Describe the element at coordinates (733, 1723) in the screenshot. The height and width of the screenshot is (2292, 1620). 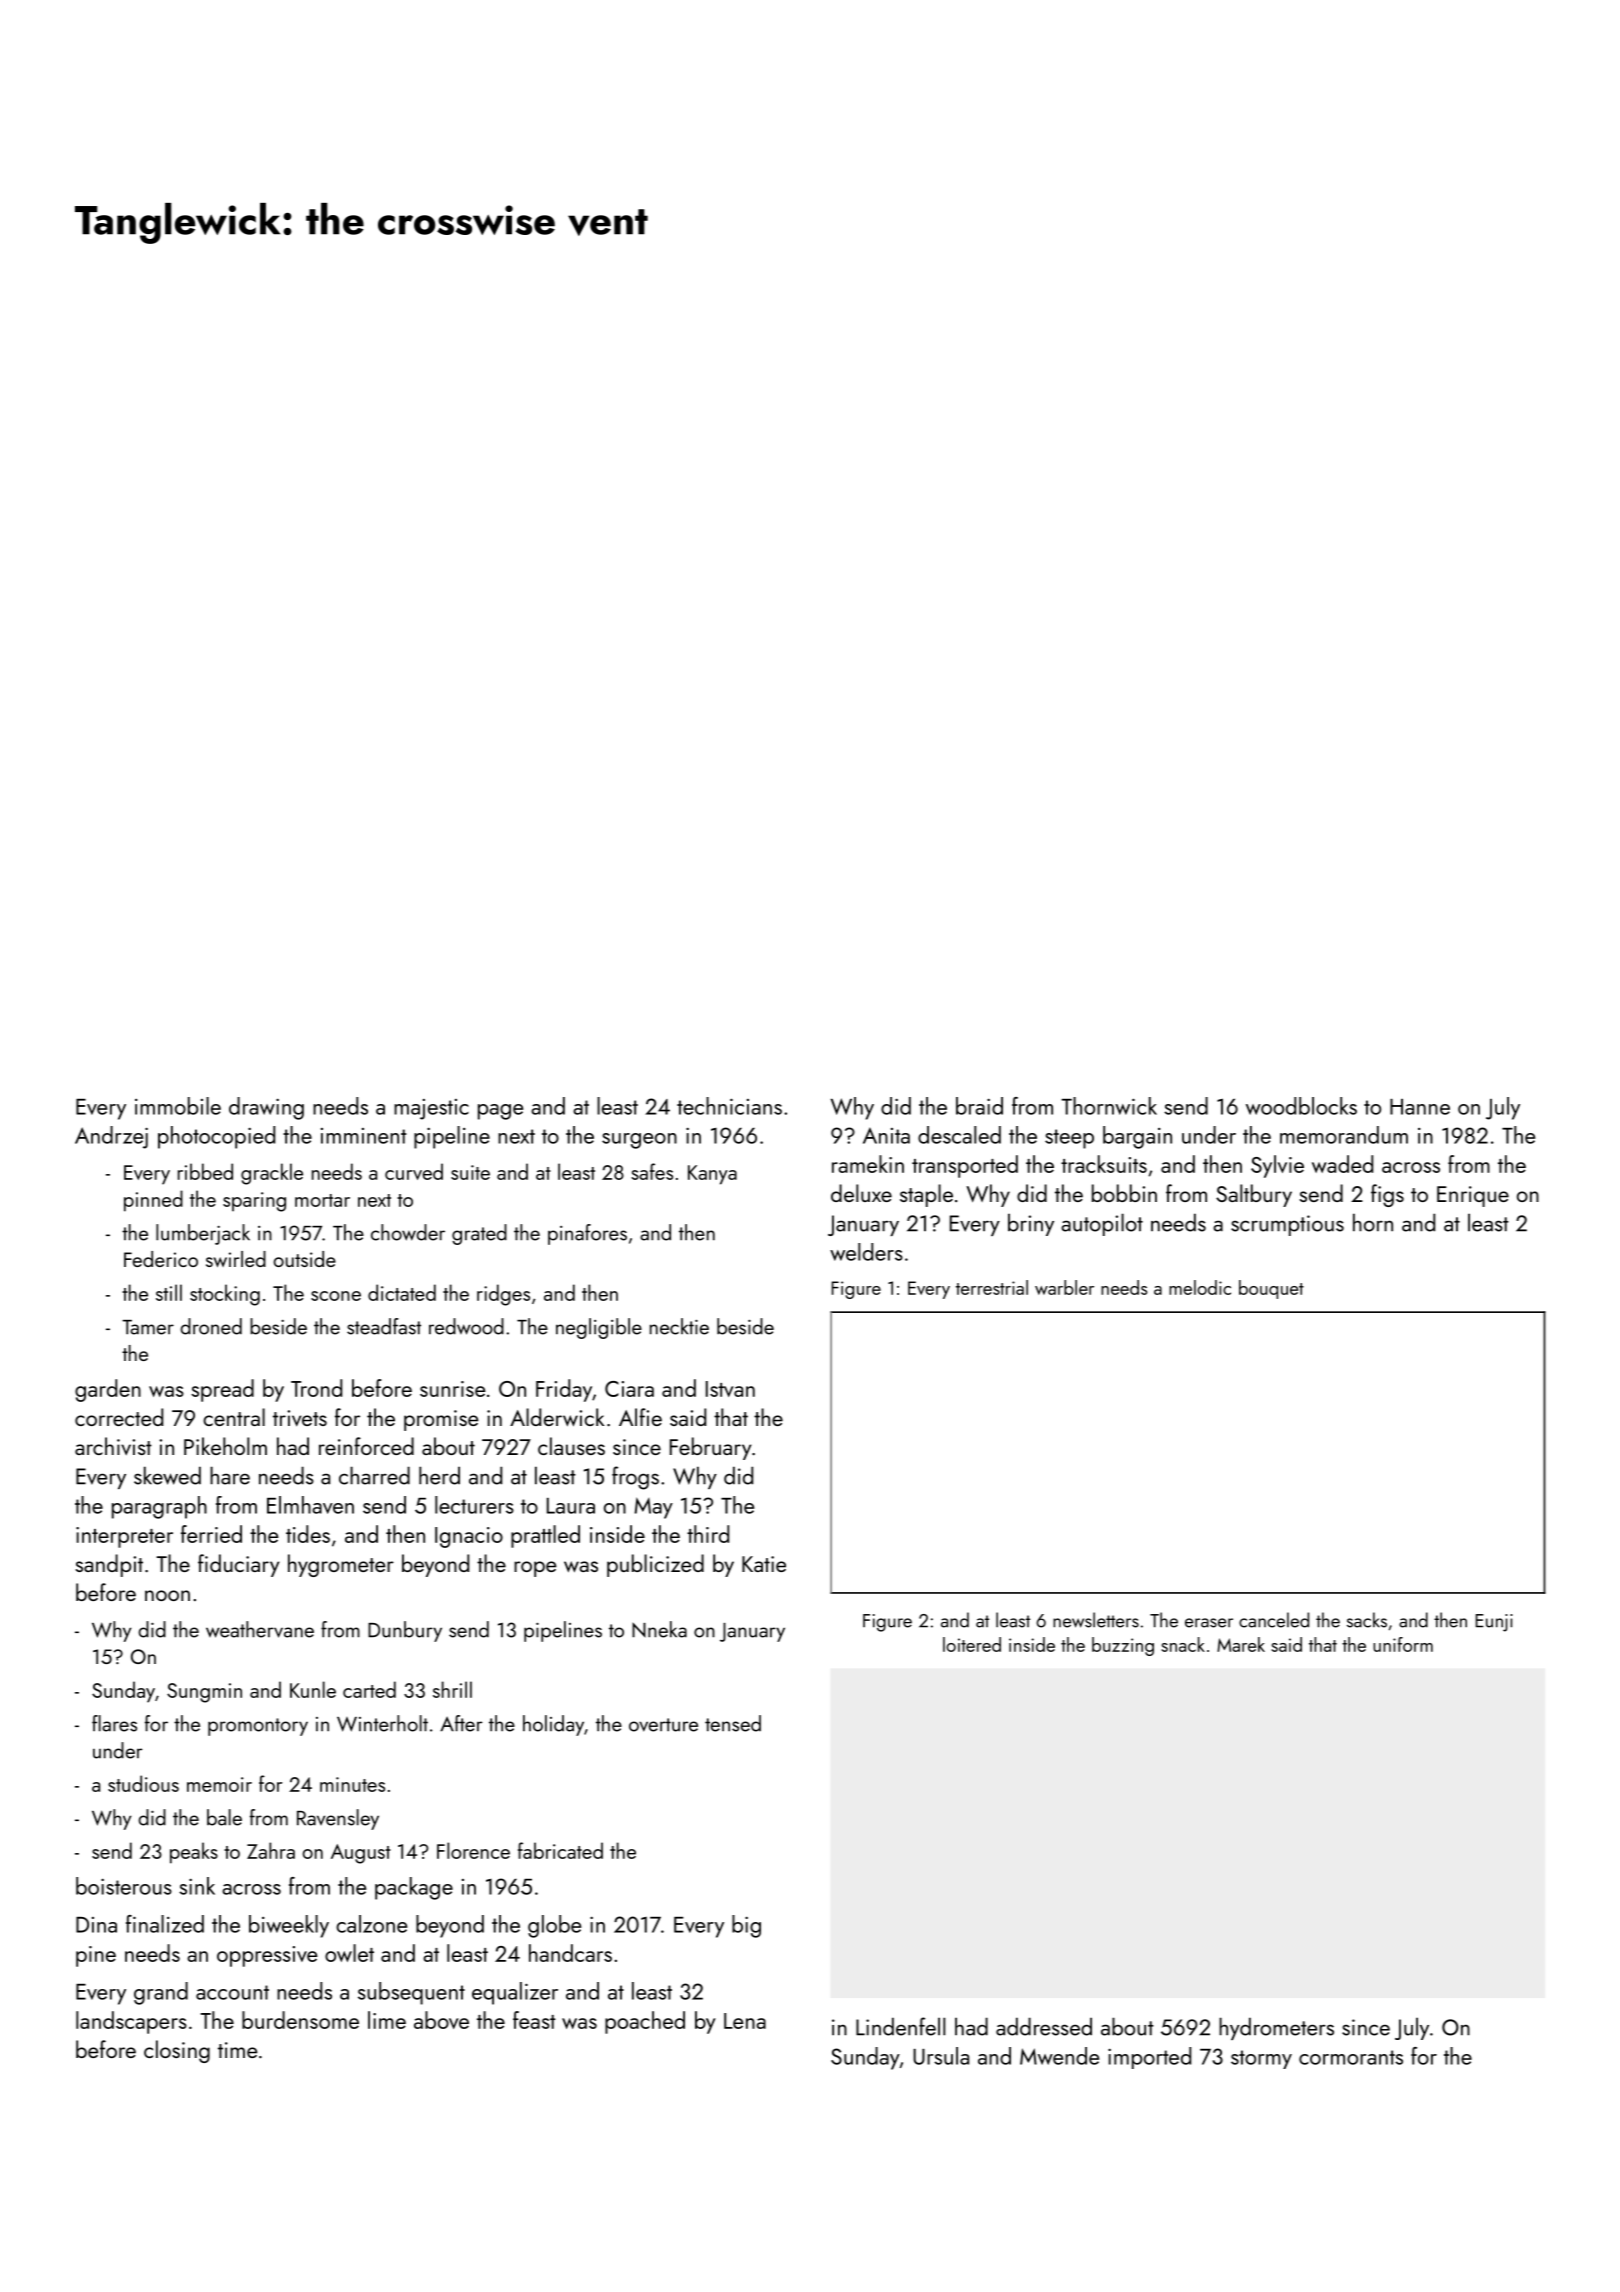
I see `tensed` at that location.
